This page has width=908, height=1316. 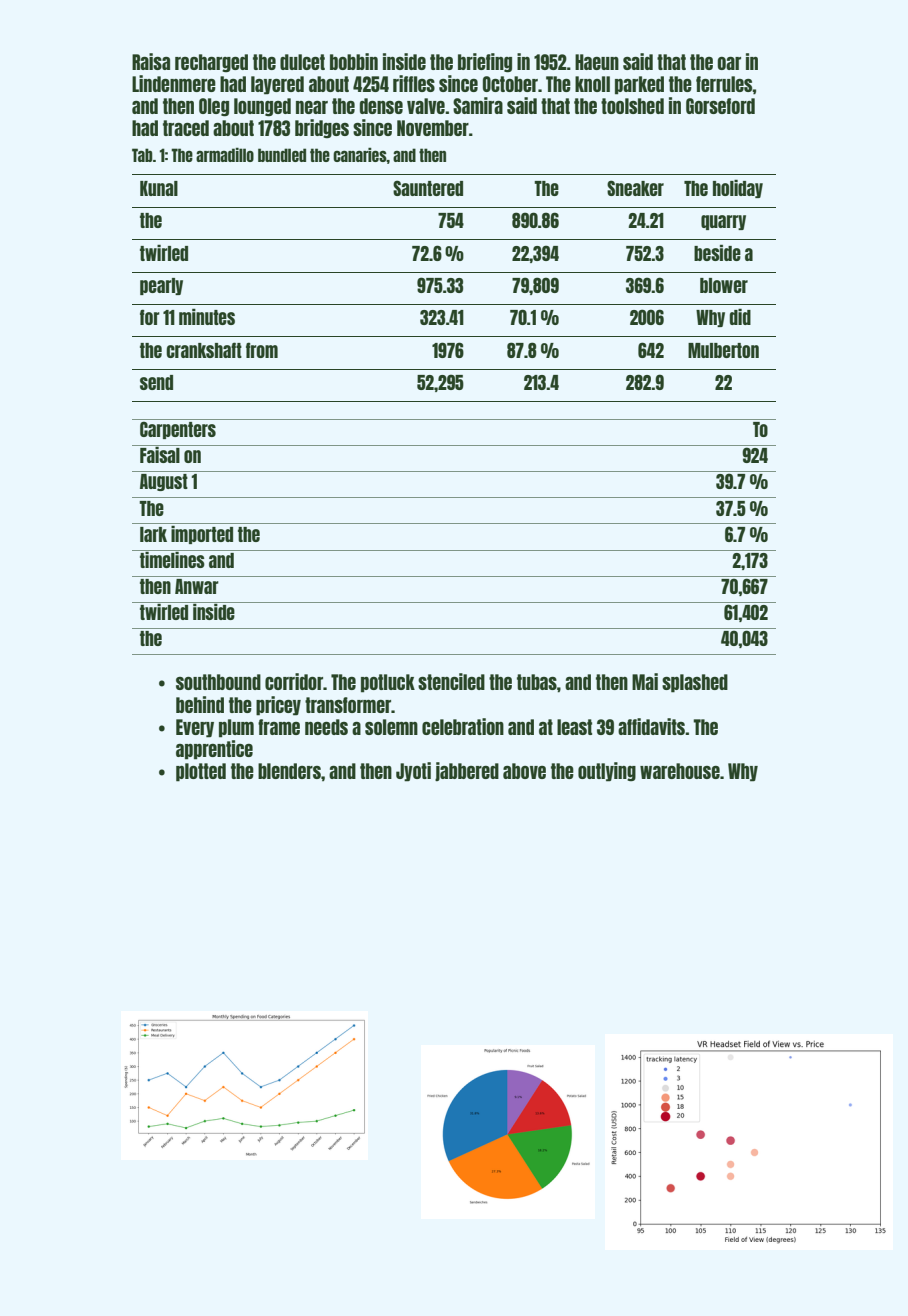 I want to click on Sauntered, so click(x=428, y=188).
